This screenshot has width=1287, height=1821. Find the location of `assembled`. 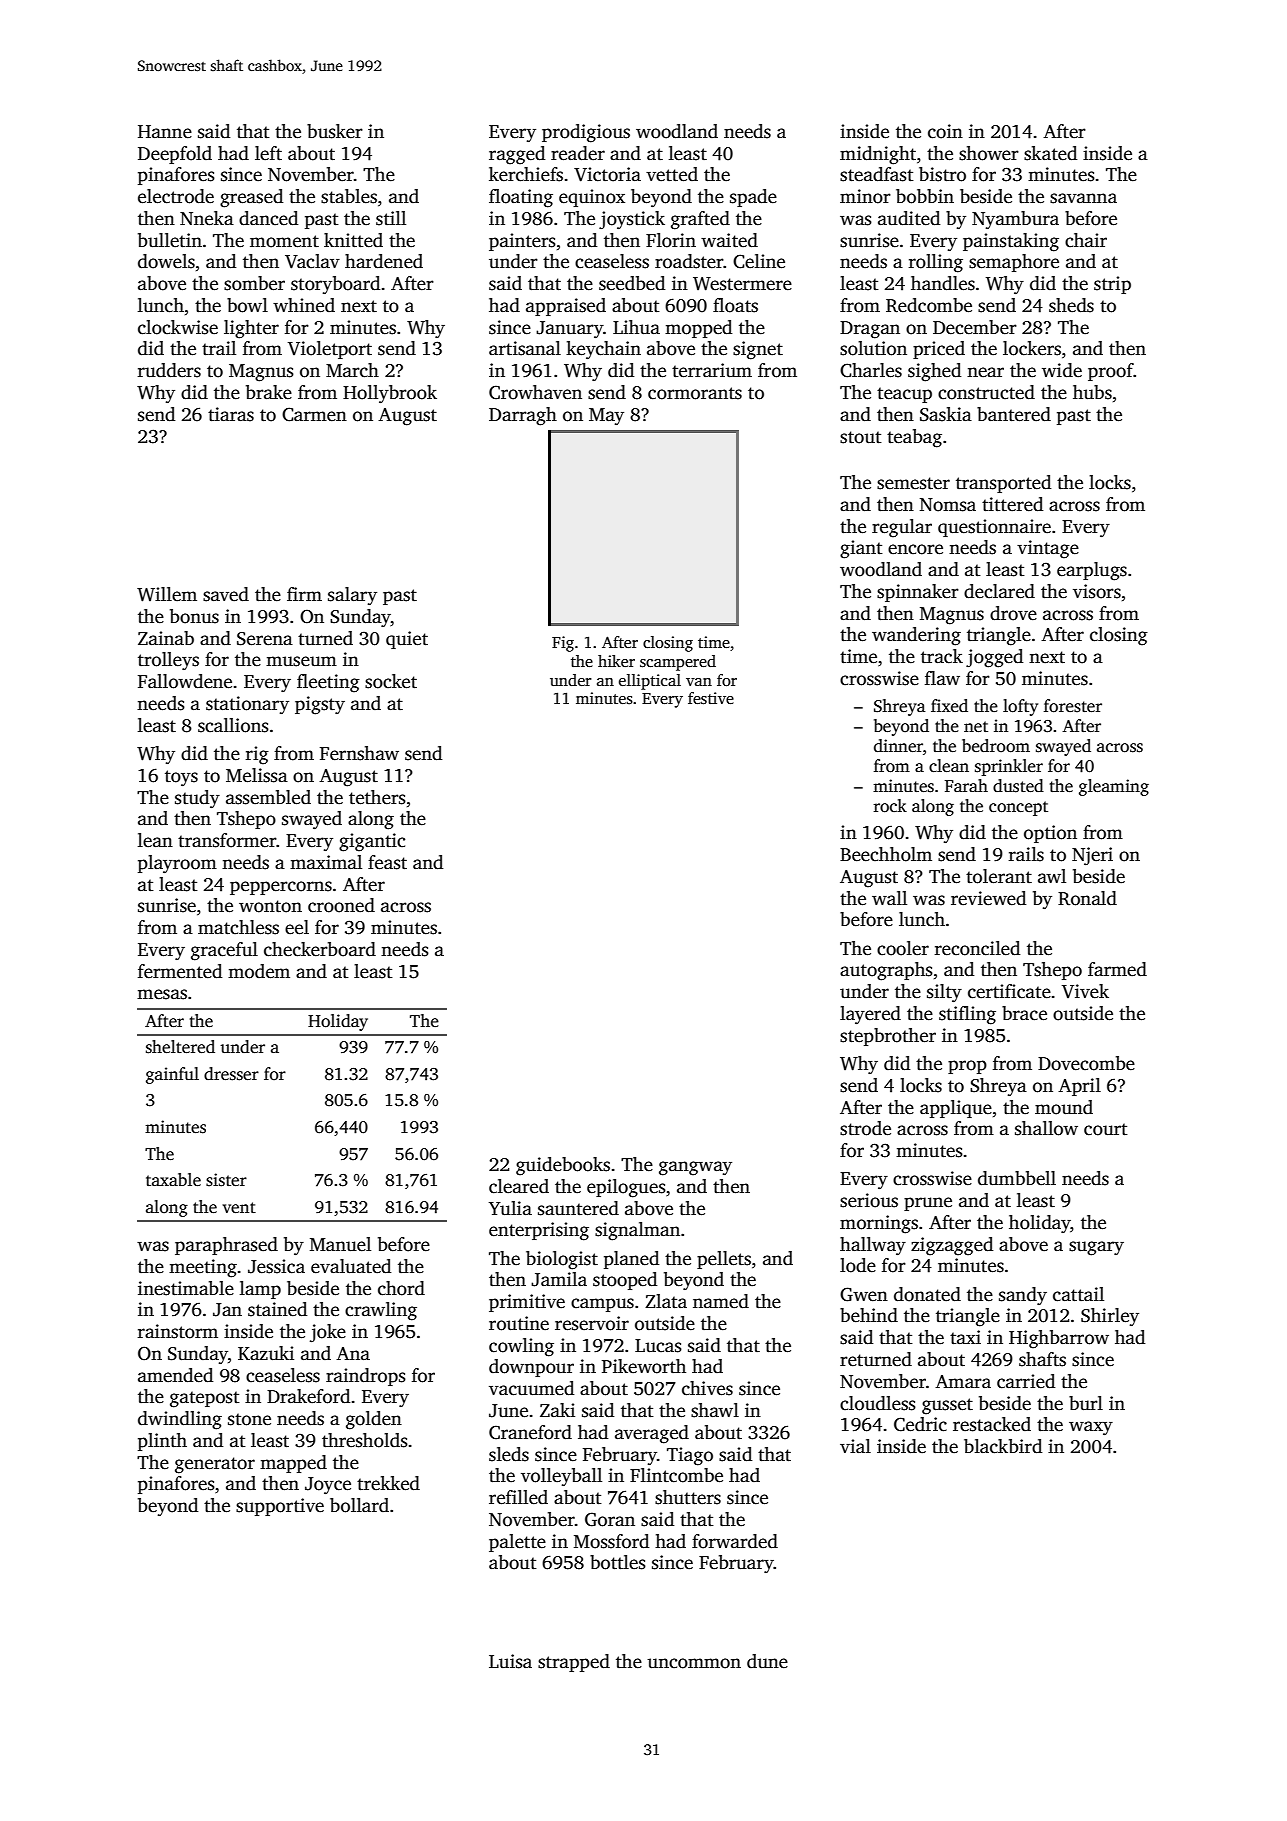

assembled is located at coordinates (268, 797).
